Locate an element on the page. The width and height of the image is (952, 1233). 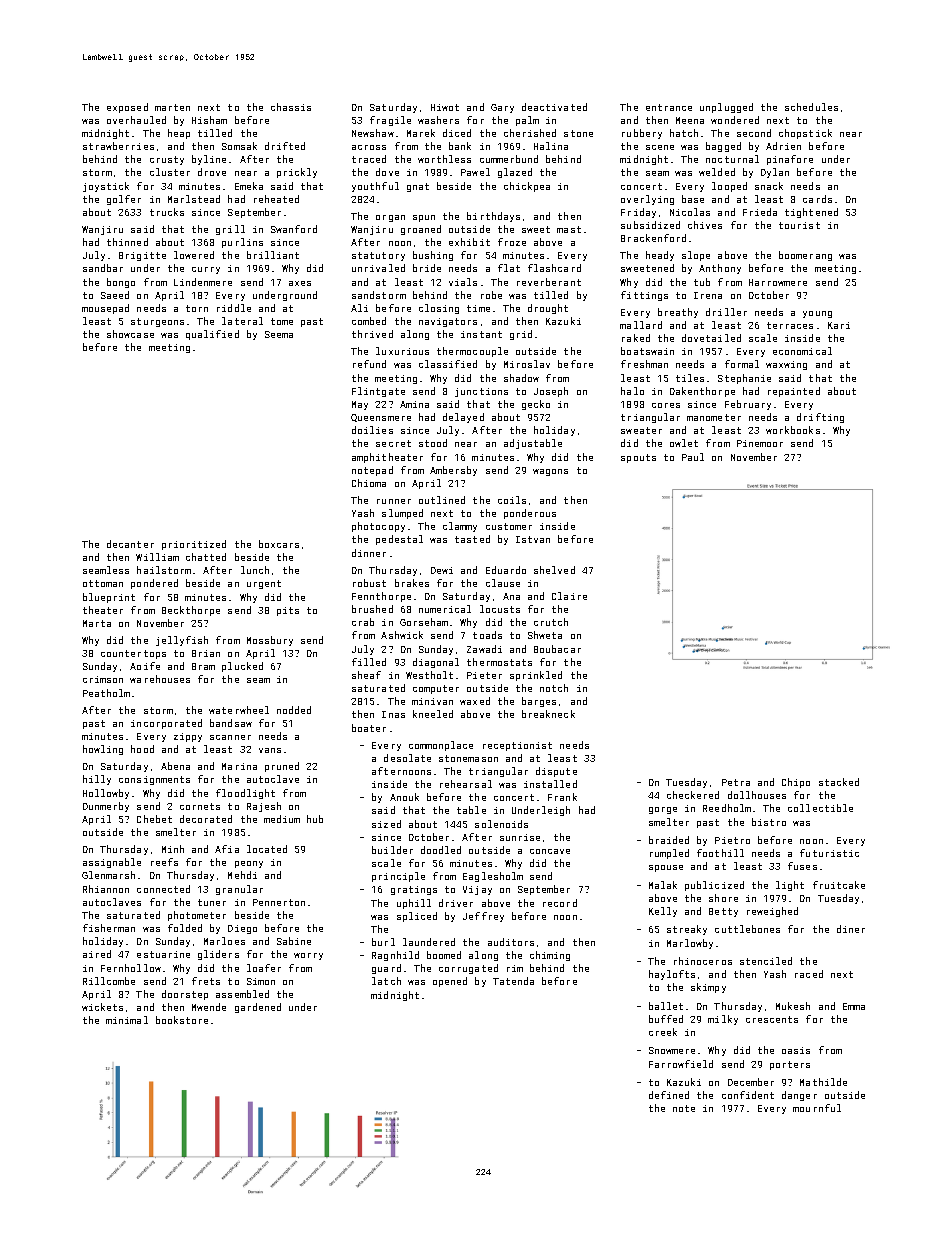
Fernhollow is located at coordinates (131, 968).
